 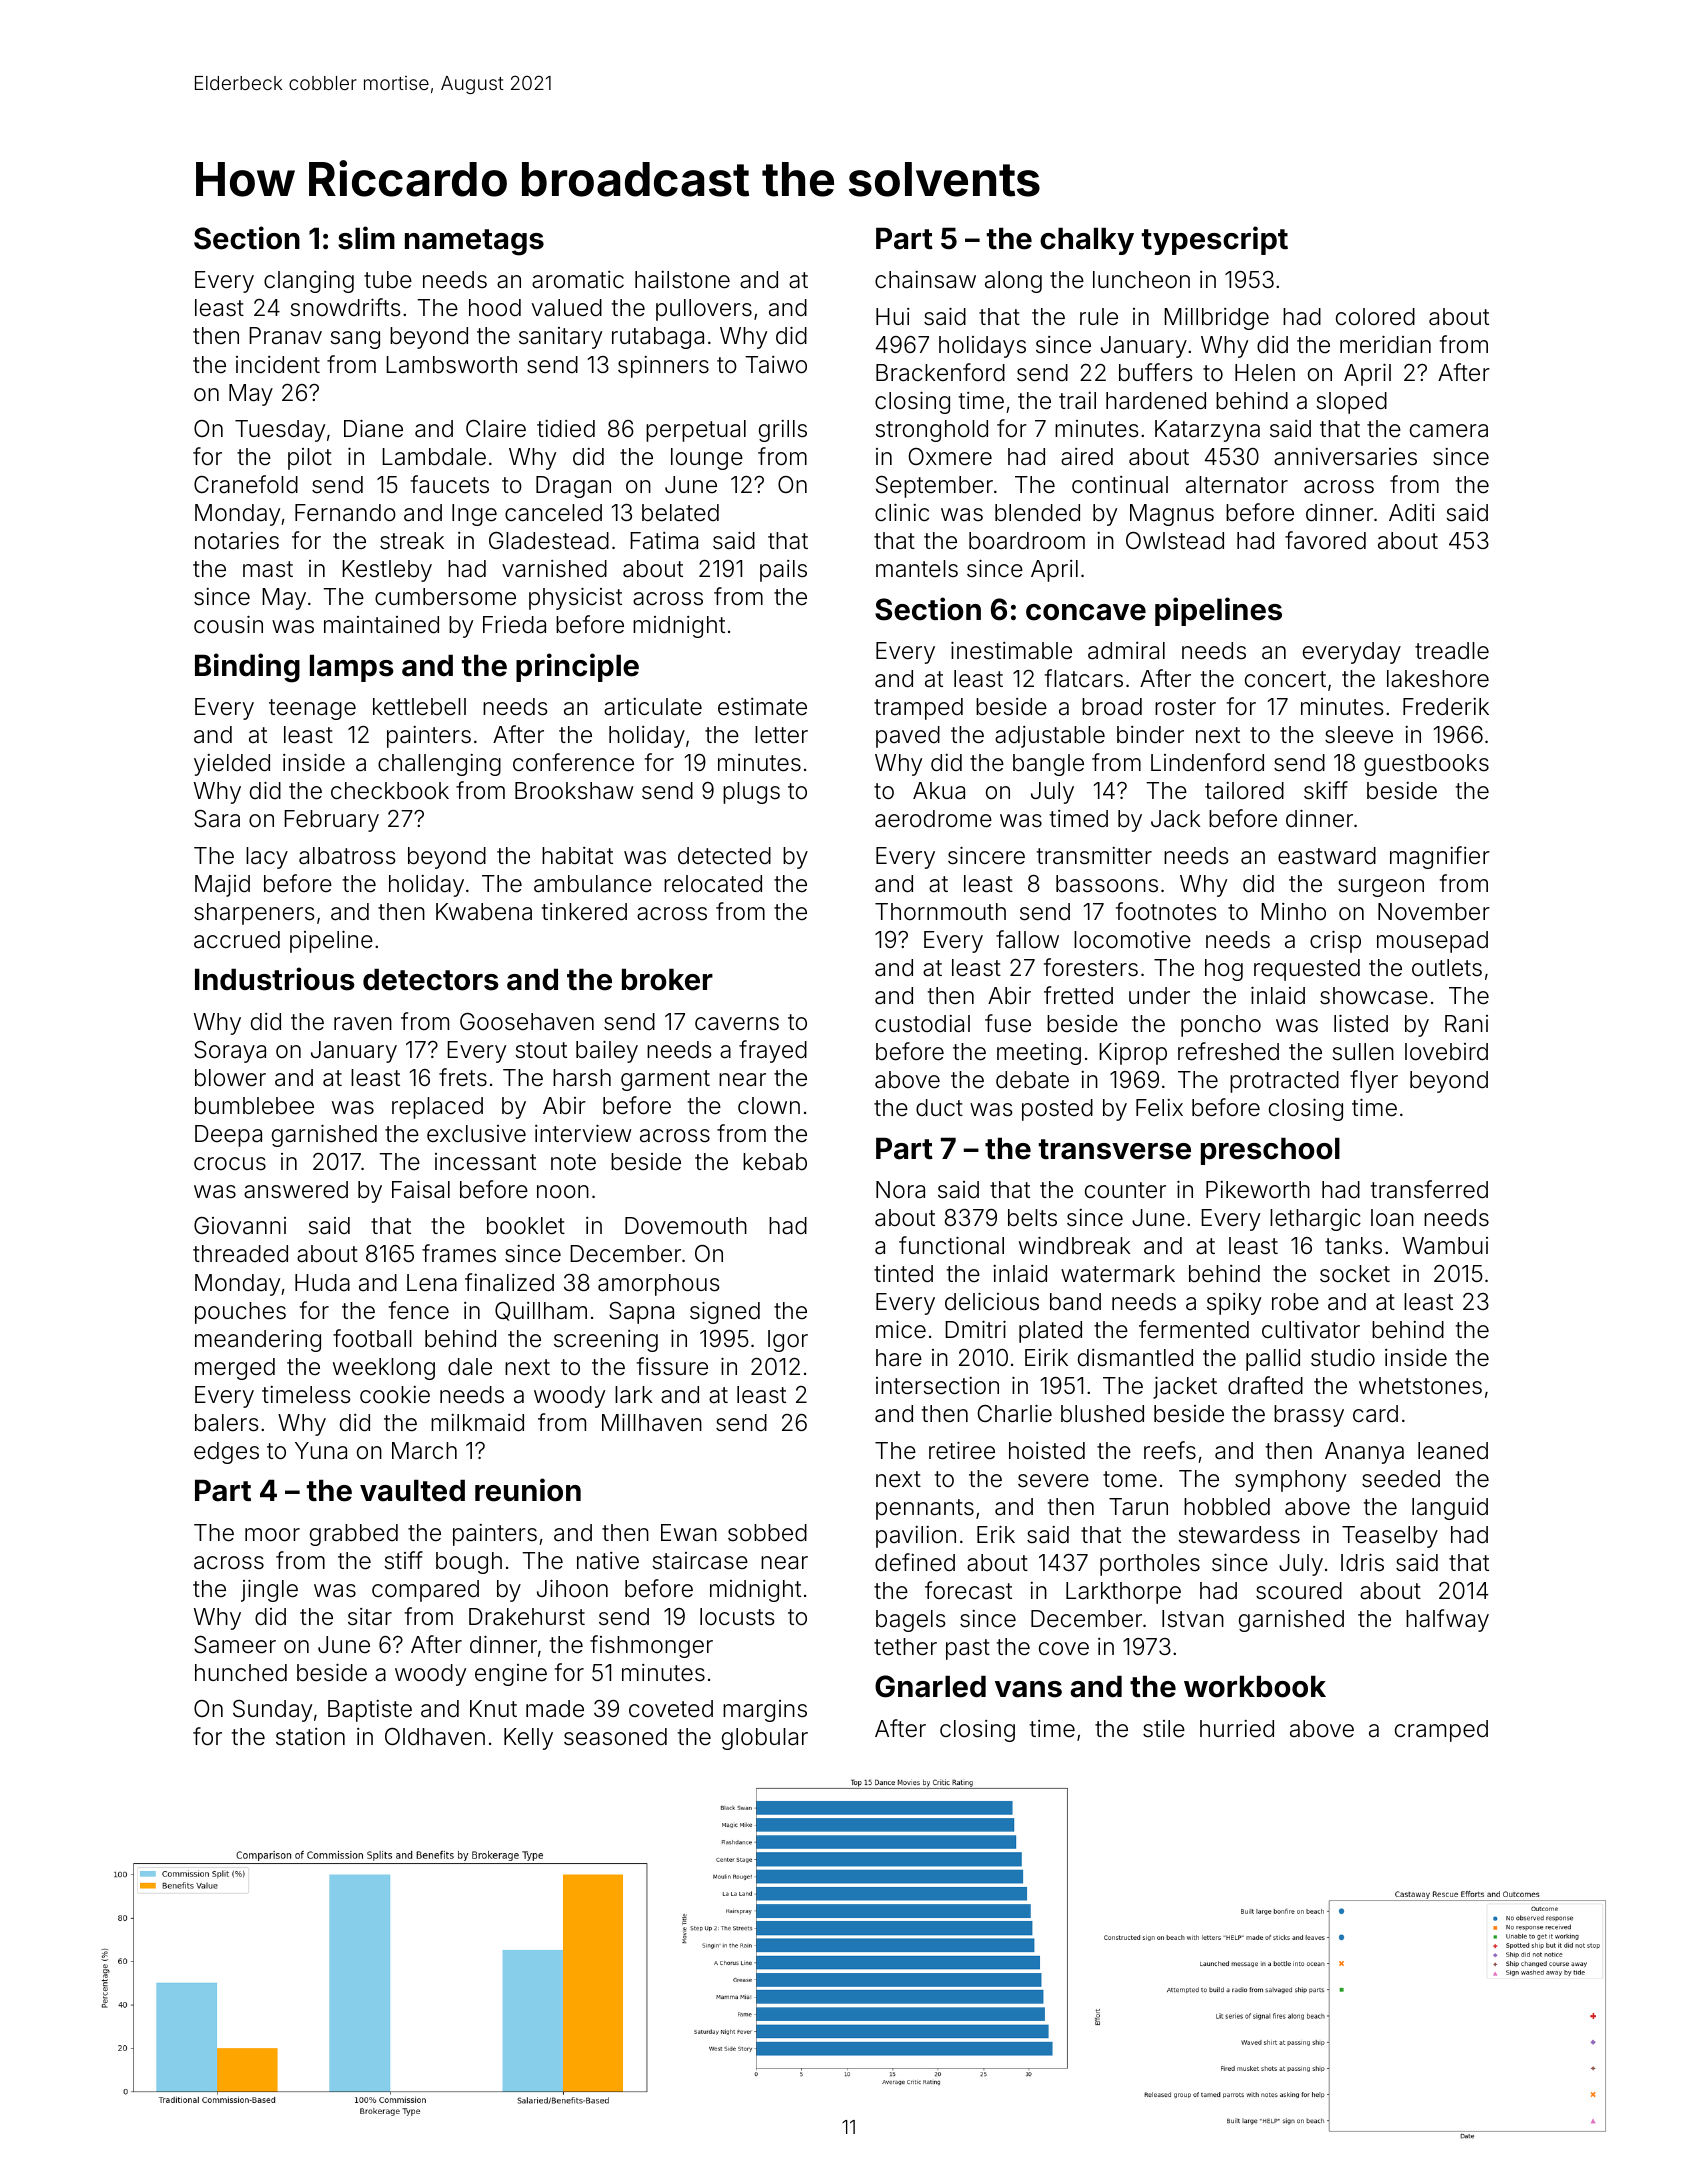 I want to click on chainsaw, so click(x=925, y=280).
